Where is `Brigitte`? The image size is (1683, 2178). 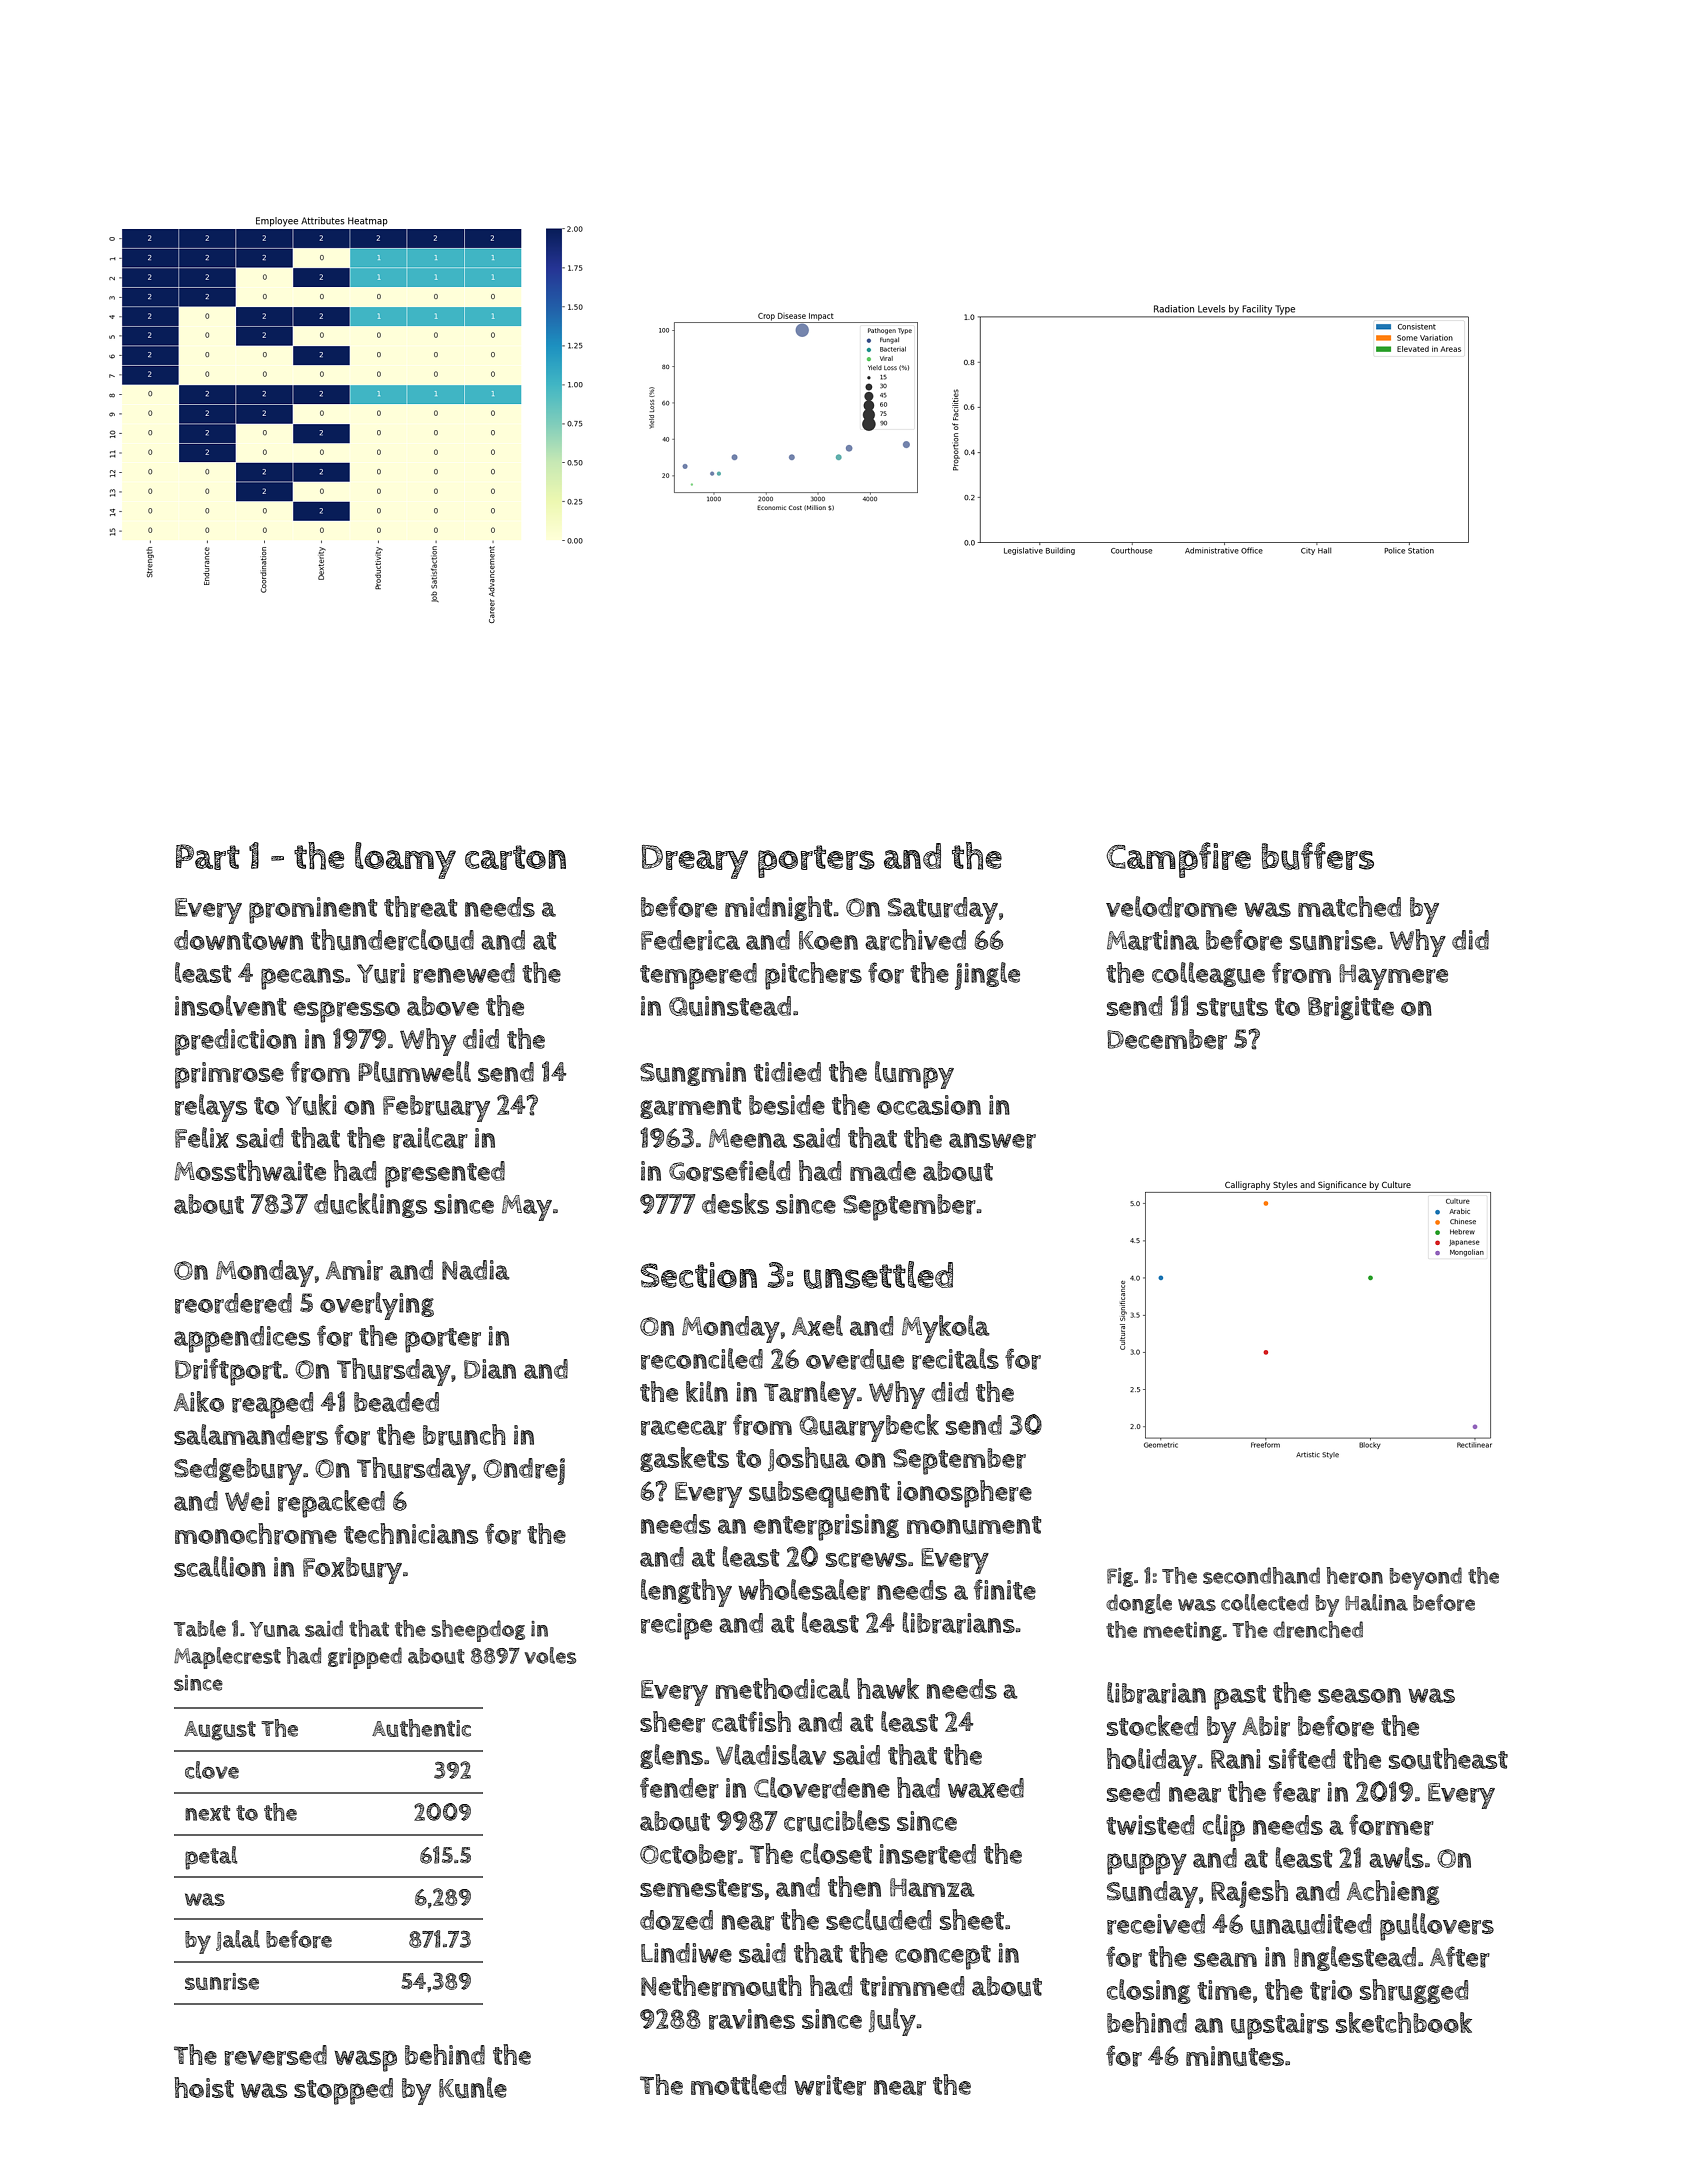
Brigitte is located at coordinates (1351, 1008).
